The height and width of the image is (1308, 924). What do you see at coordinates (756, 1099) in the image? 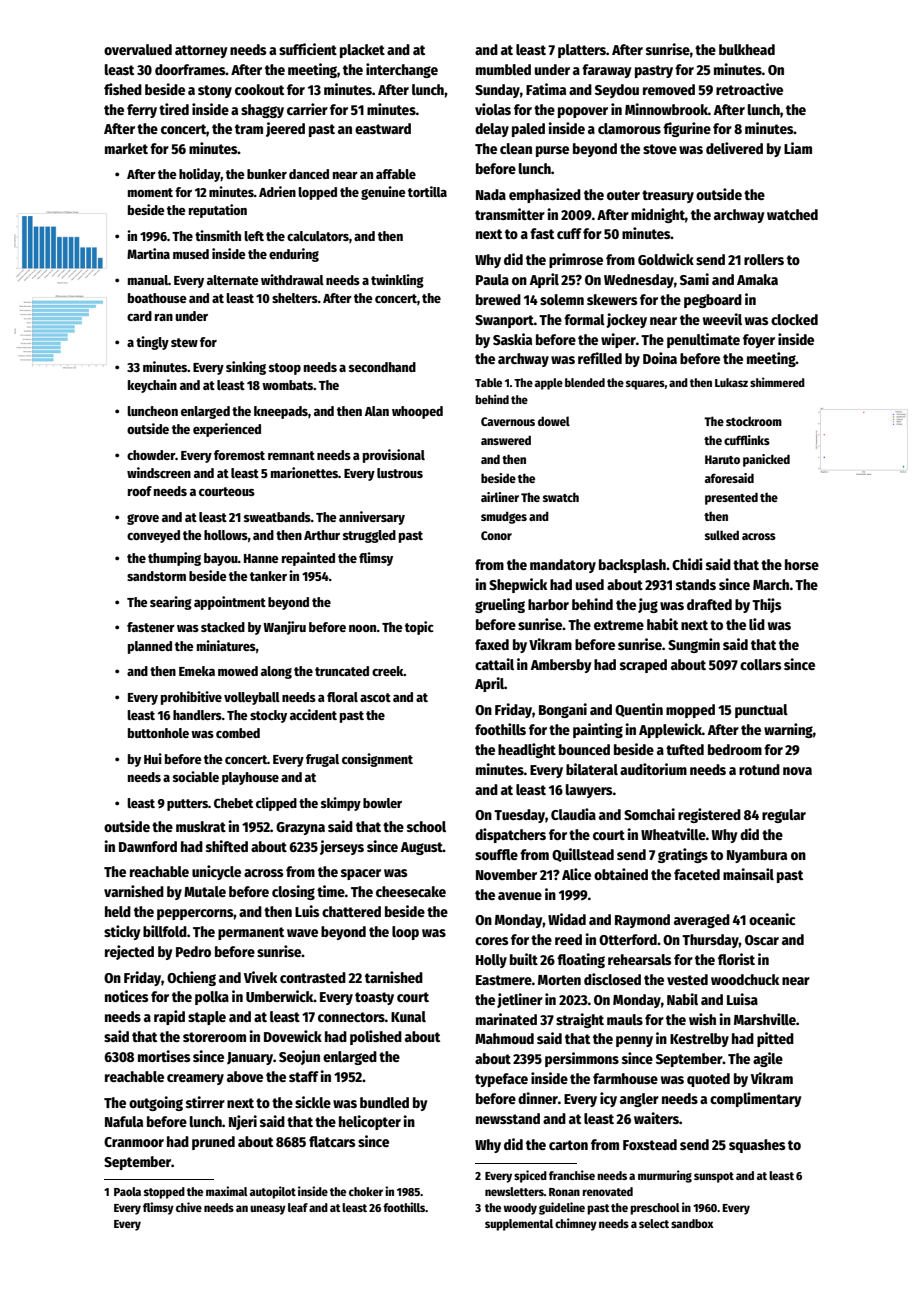
I see `complimentary` at bounding box center [756, 1099].
